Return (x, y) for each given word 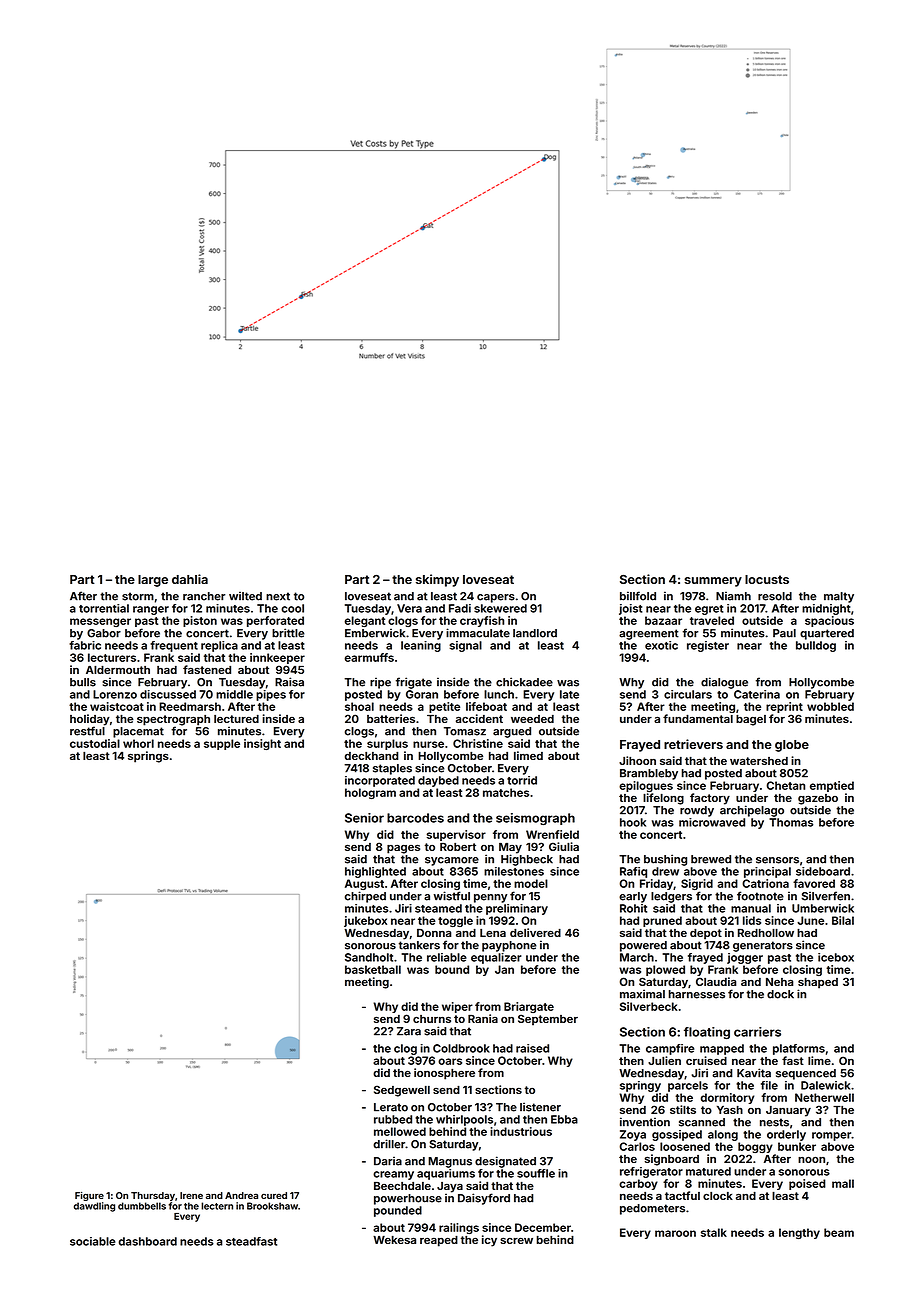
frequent (174, 646)
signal (465, 646)
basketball (373, 969)
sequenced (806, 1074)
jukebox (365, 921)
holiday (90, 720)
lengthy (799, 1233)
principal (767, 872)
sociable (92, 1241)
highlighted (375, 872)
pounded (398, 1211)
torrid (522, 780)
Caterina (757, 694)
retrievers (693, 744)
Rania (483, 1018)
